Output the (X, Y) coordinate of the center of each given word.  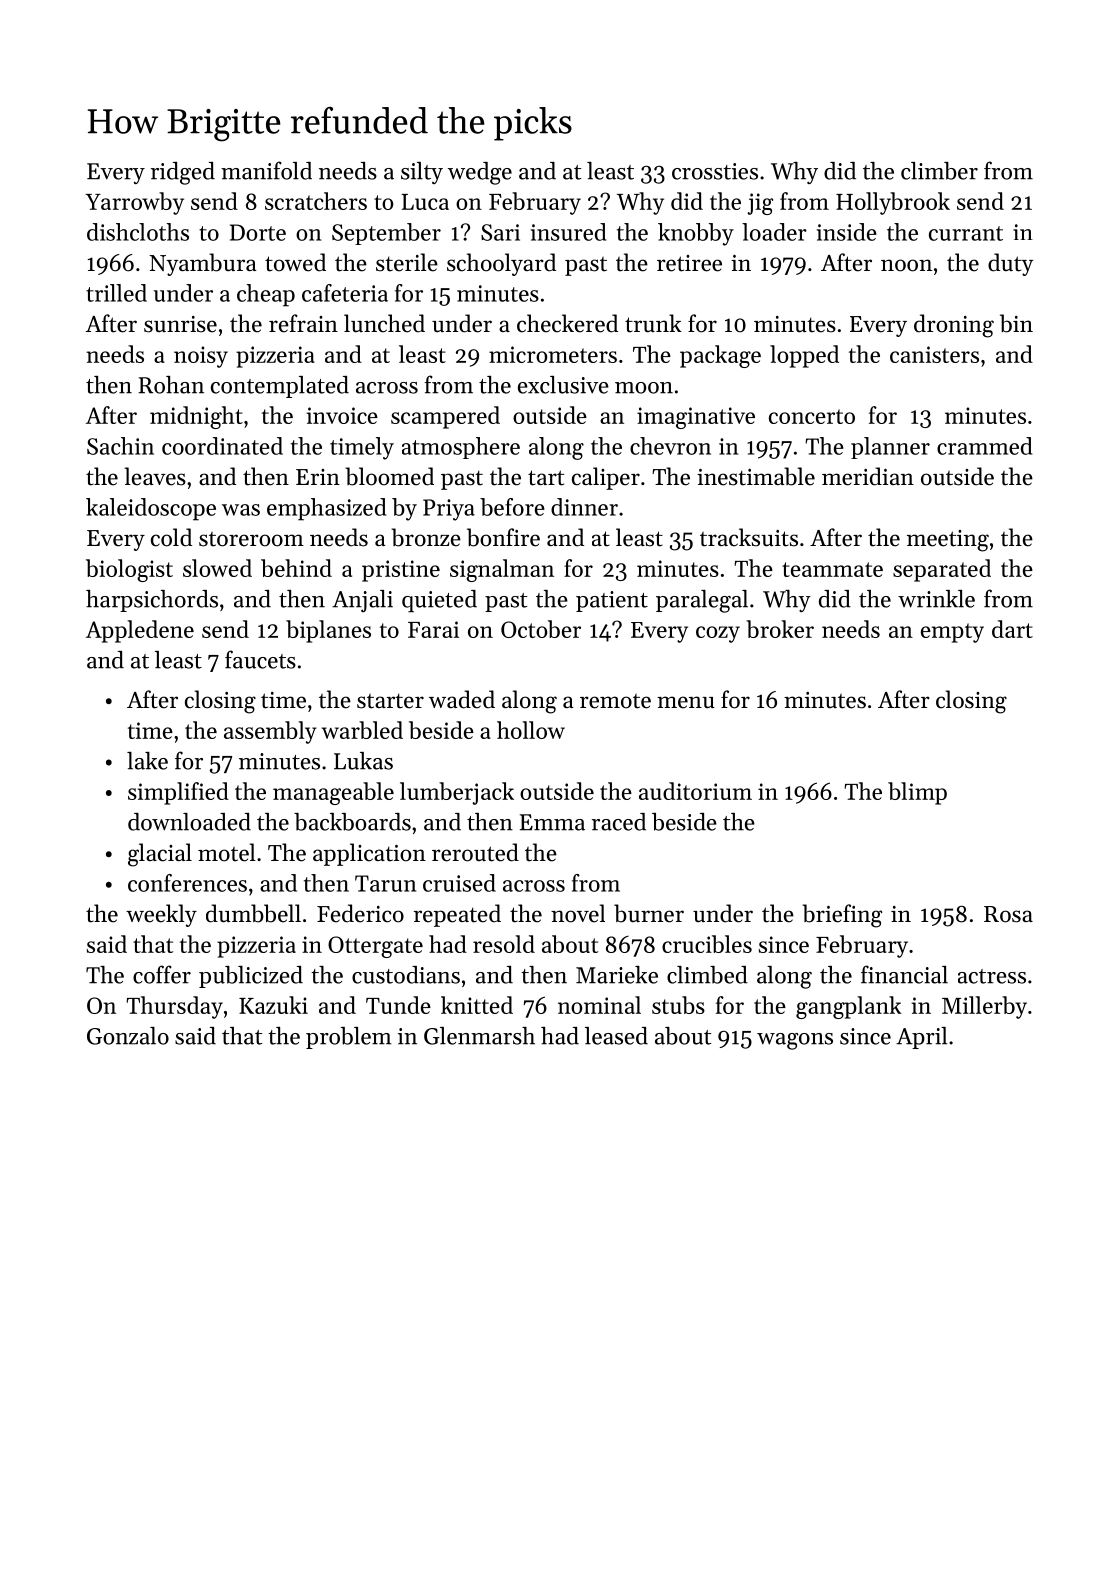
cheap (266, 295)
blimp (917, 793)
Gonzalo (128, 1036)
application (369, 854)
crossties (715, 171)
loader (774, 232)
